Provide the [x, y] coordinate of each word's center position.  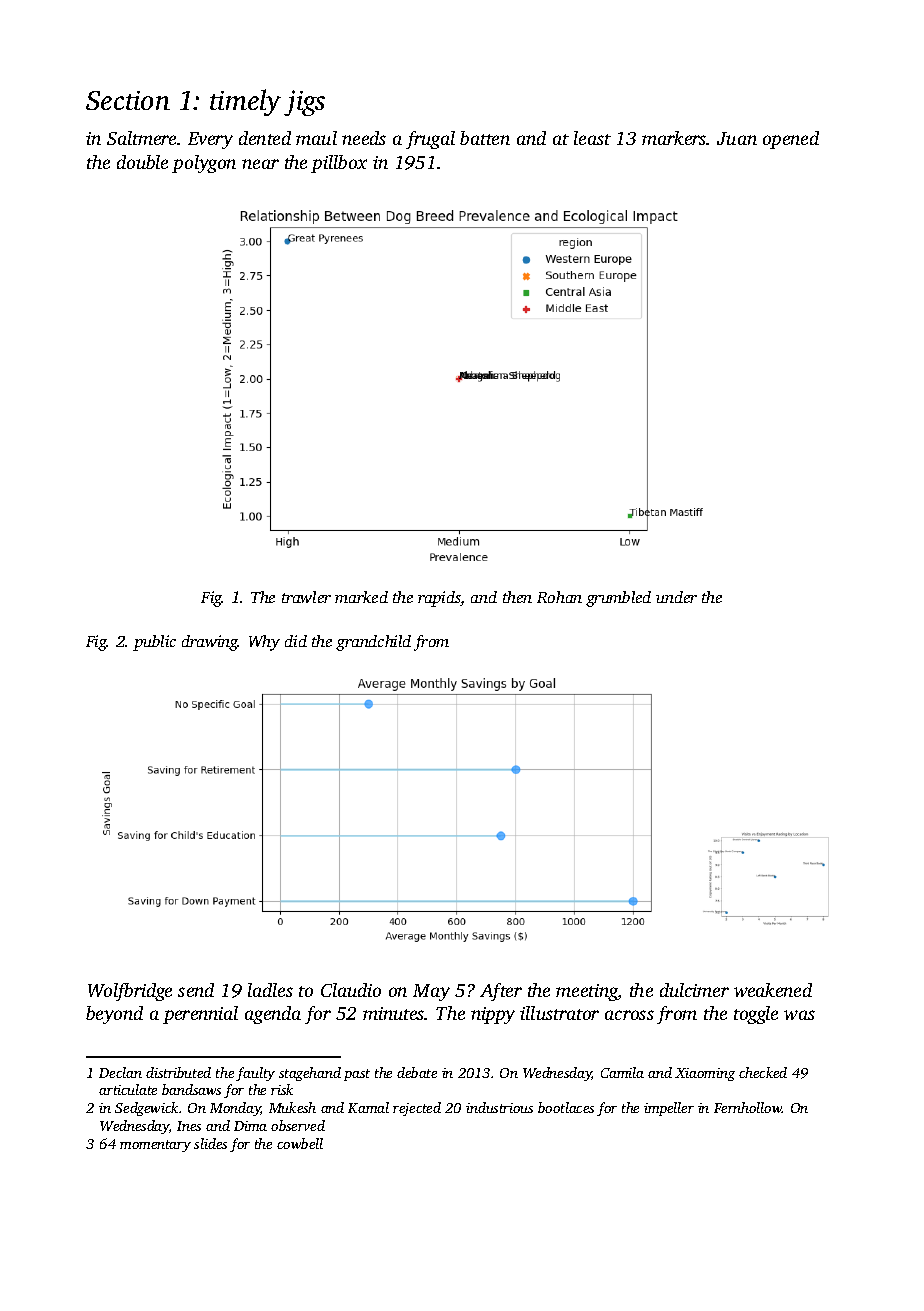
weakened [773, 990]
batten [485, 138]
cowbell [300, 1143]
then [517, 597]
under [676, 597]
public [154, 643]
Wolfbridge [130, 992]
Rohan [559, 597]
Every [210, 140]
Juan [737, 138]
